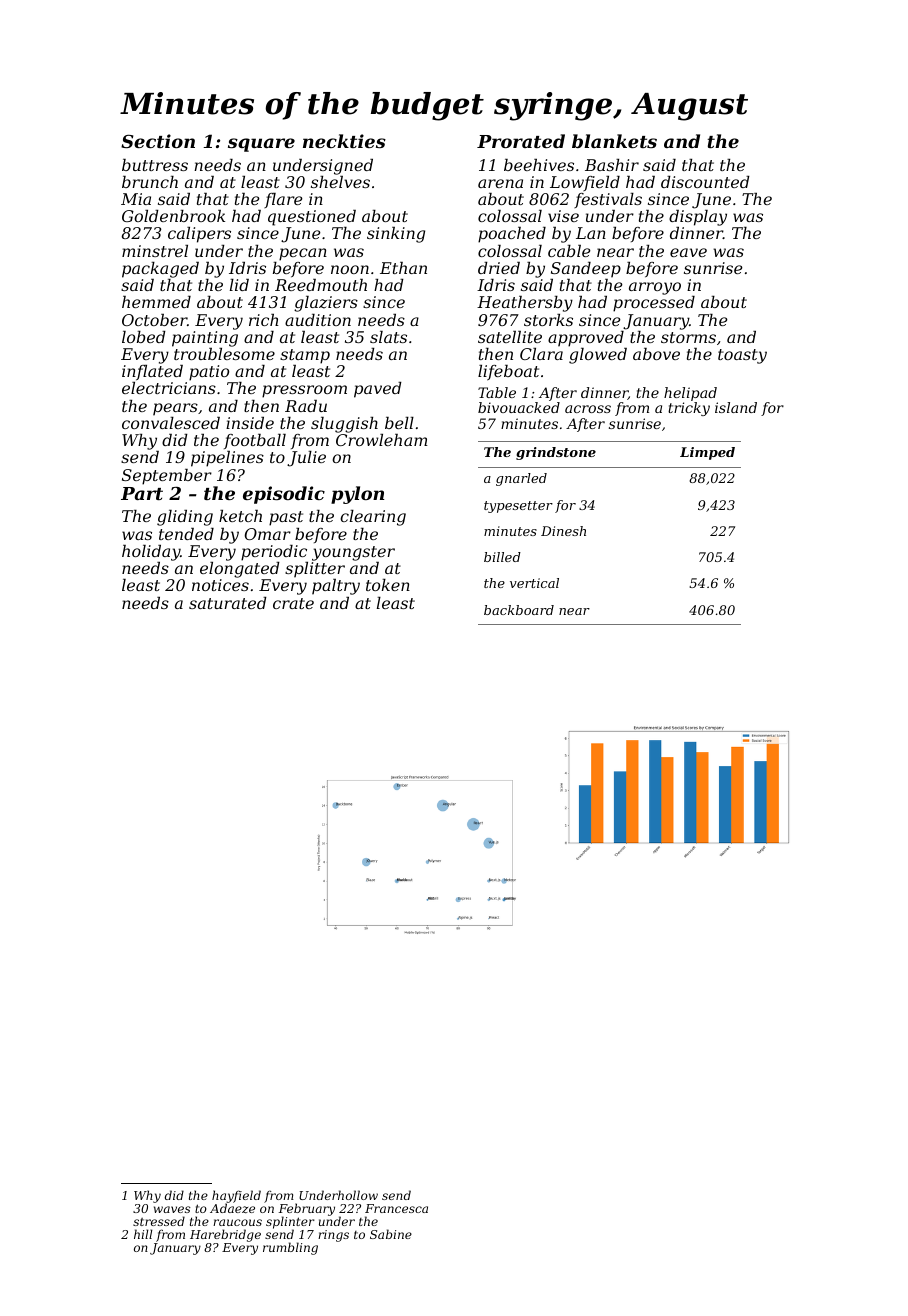 Image resolution: width=908 pixels, height=1316 pixels. Describe the element at coordinates (333, 1236) in the screenshot. I see `rings` at that location.
